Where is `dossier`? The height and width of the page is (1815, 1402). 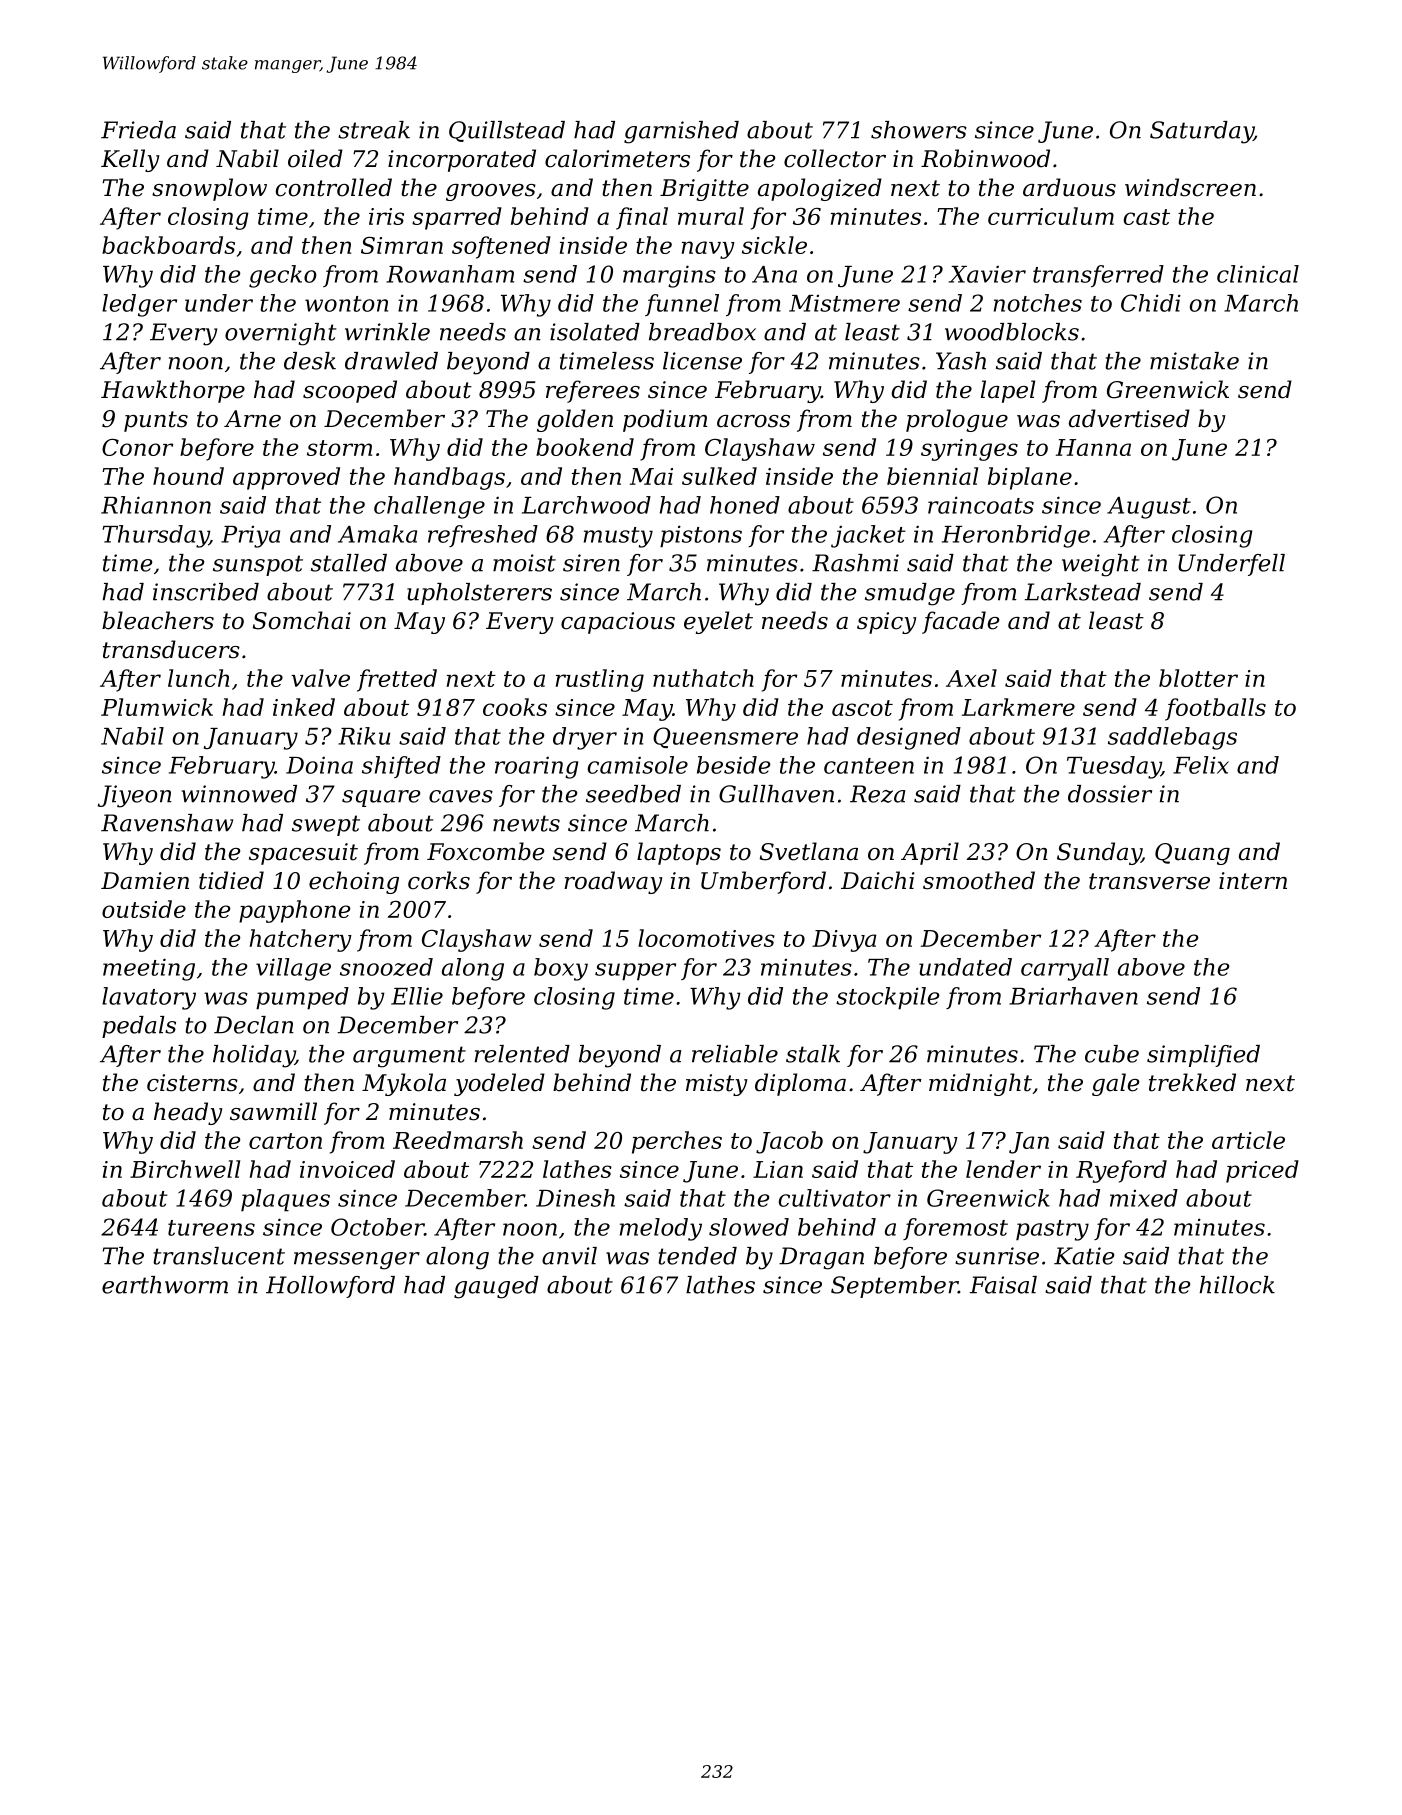 dossier is located at coordinates (1110, 794).
